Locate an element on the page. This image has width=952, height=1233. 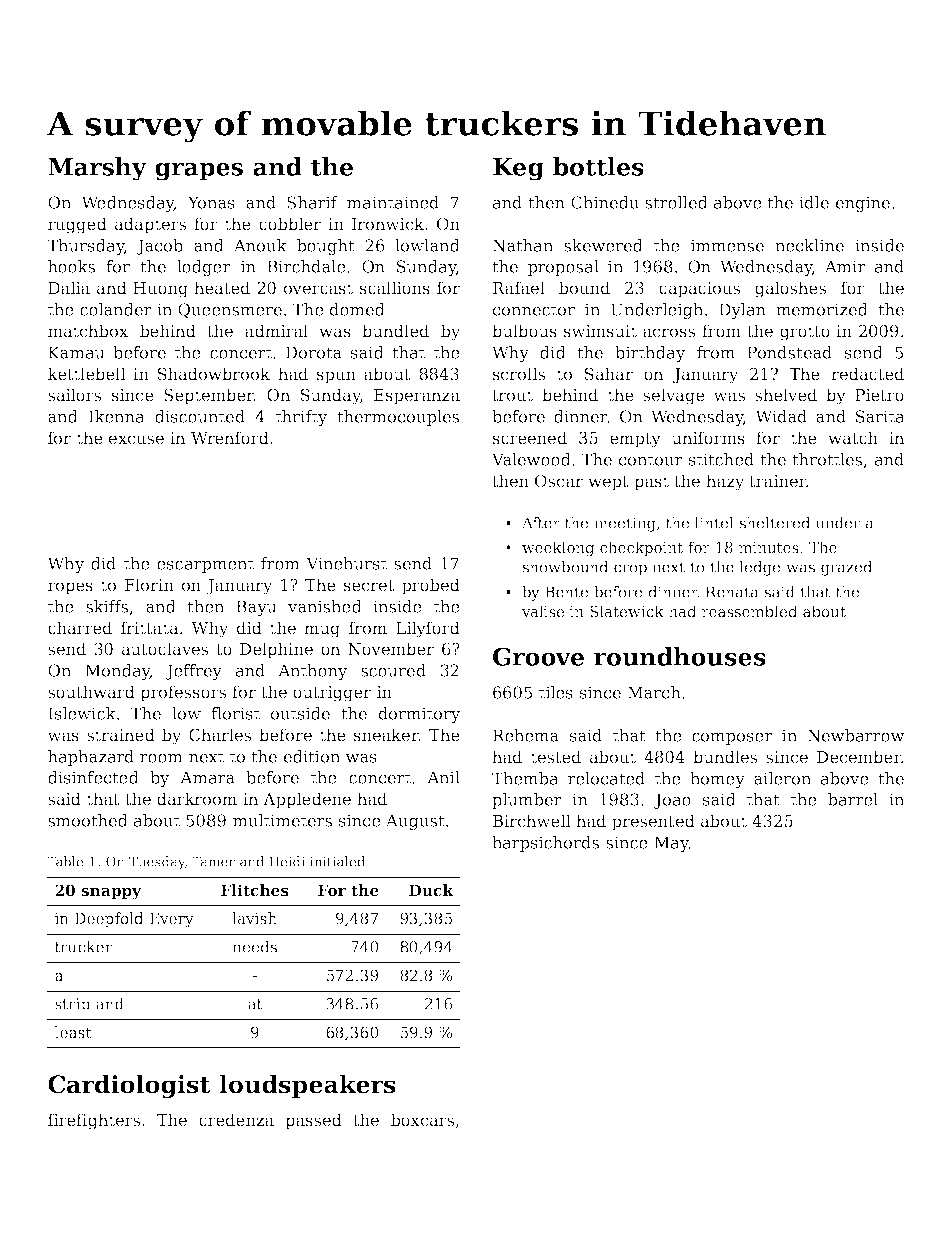
grazed is located at coordinates (846, 568).
